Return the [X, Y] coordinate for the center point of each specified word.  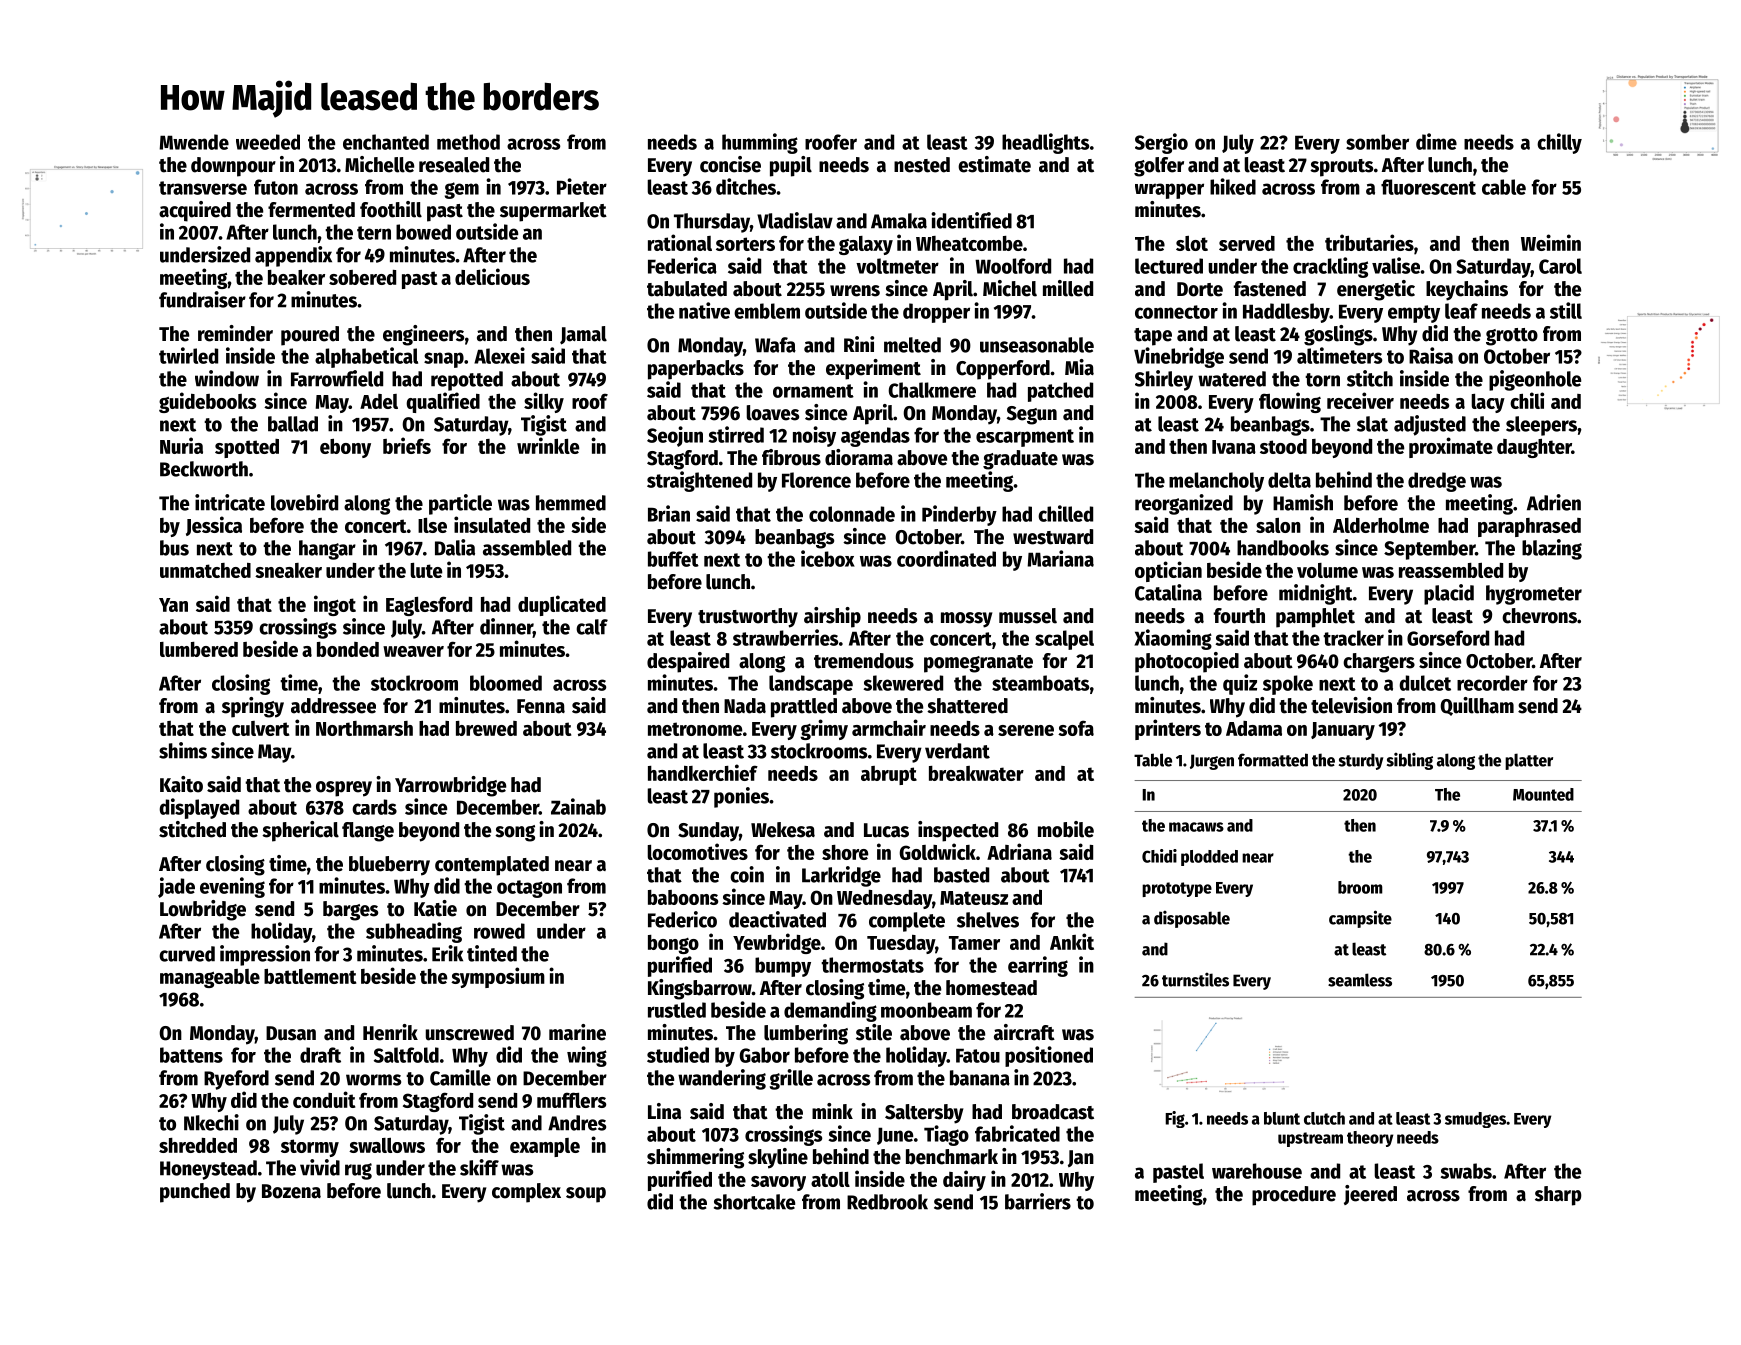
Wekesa [783, 830]
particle [460, 504]
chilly [1559, 143]
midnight [1316, 594]
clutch [1324, 1118]
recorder [1492, 683]
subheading [414, 932]
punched [195, 1193]
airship [832, 617]
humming [760, 143]
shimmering [695, 1158]
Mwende [194, 142]
